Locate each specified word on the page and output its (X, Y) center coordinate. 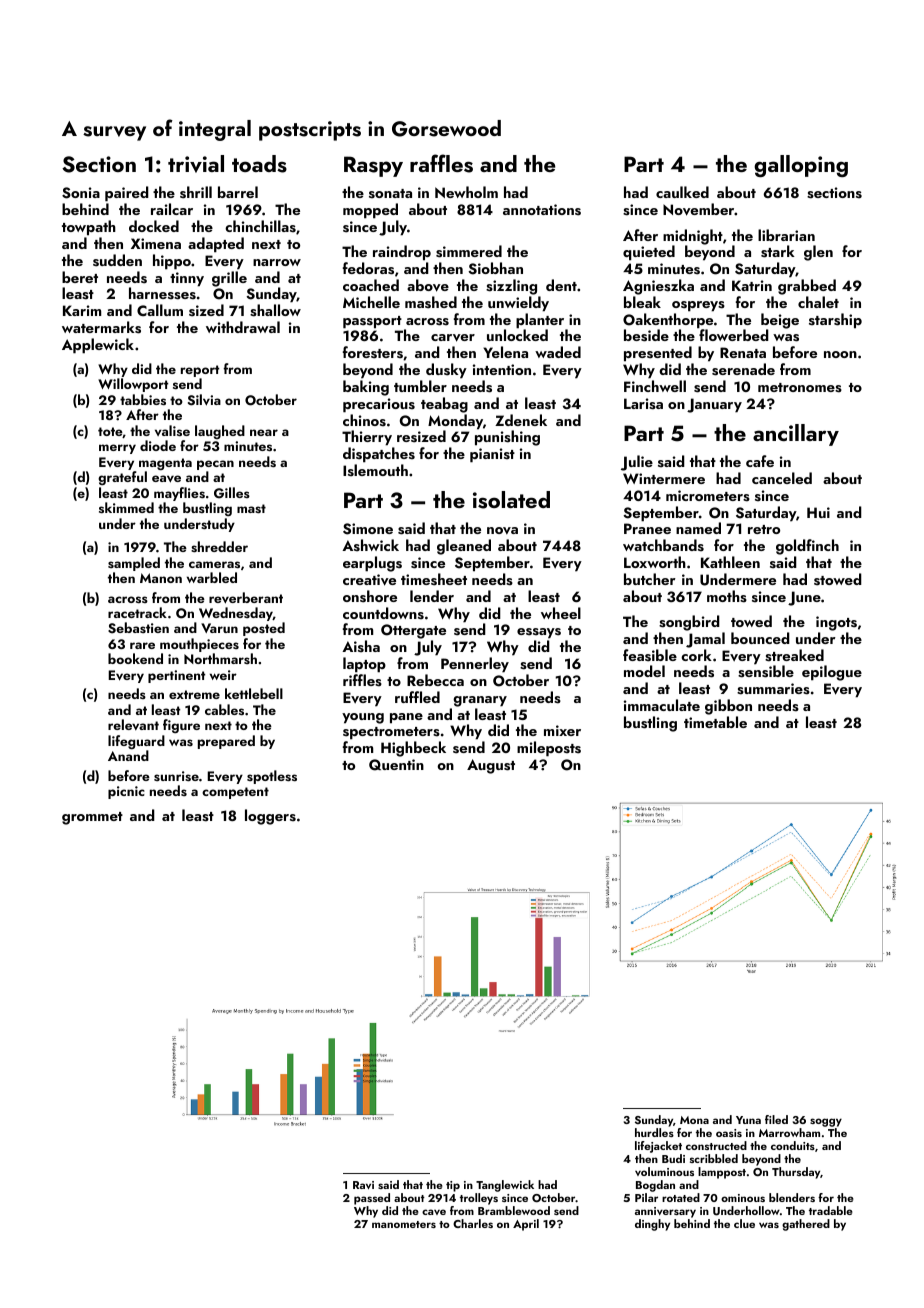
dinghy (652, 1225)
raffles (441, 163)
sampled (134, 564)
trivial (196, 164)
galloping (801, 166)
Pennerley (475, 665)
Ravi (363, 1185)
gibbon (728, 707)
